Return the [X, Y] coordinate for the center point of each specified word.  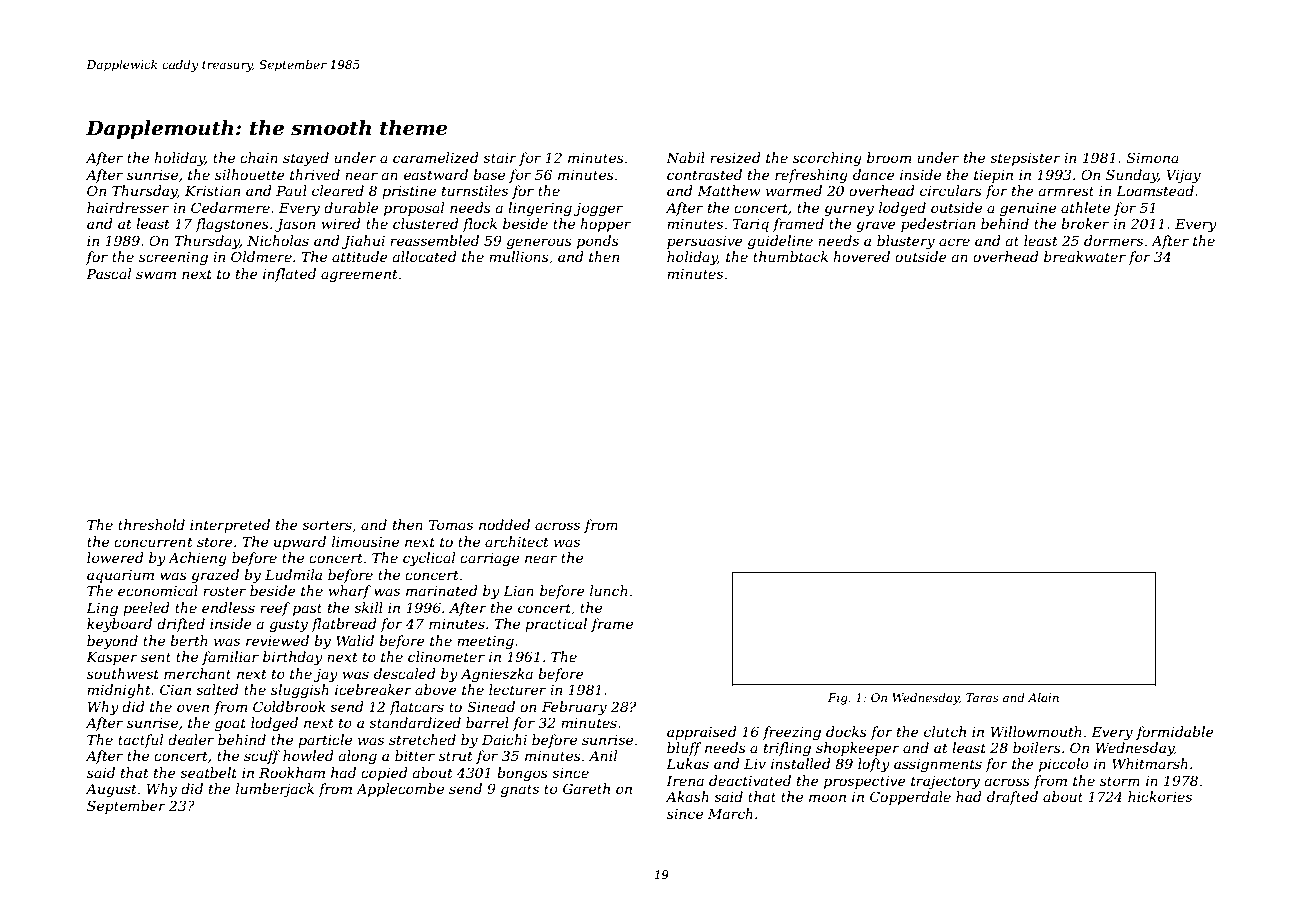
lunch [609, 590]
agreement [359, 275]
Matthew [729, 190]
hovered [861, 256]
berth [189, 640]
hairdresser [128, 207]
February [574, 708]
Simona [1153, 157]
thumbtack [790, 256]
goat [230, 724]
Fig [838, 699]
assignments [938, 765]
